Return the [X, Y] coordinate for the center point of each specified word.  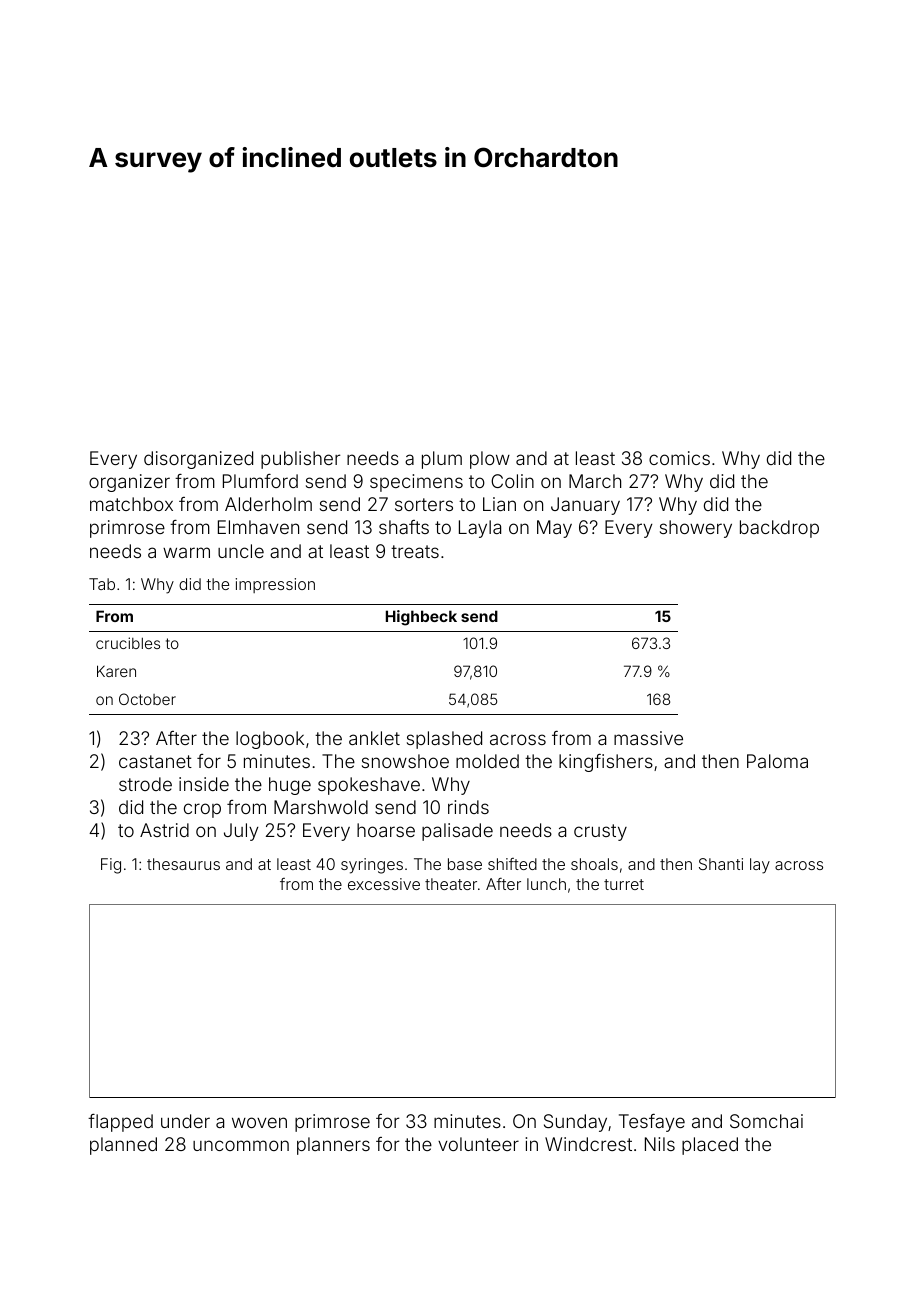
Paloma [777, 761]
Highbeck [421, 618]
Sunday [575, 1123]
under [185, 1121]
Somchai [766, 1121]
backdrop [779, 529]
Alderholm [268, 504]
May [554, 529]
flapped [120, 1123]
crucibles [128, 643]
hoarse [386, 830]
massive [648, 738]
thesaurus [183, 864]
